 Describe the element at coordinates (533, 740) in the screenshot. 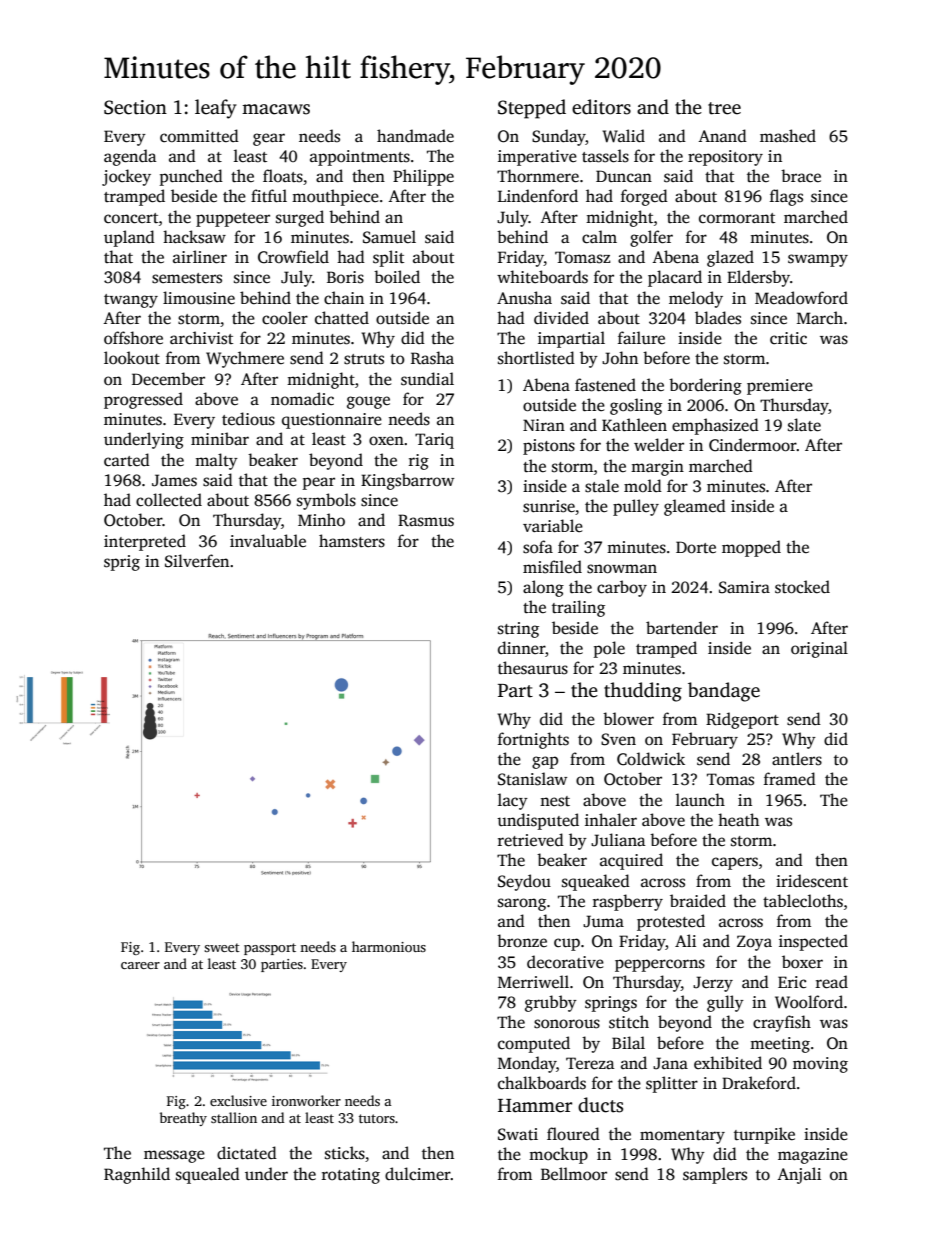

I see `fortnights` at that location.
